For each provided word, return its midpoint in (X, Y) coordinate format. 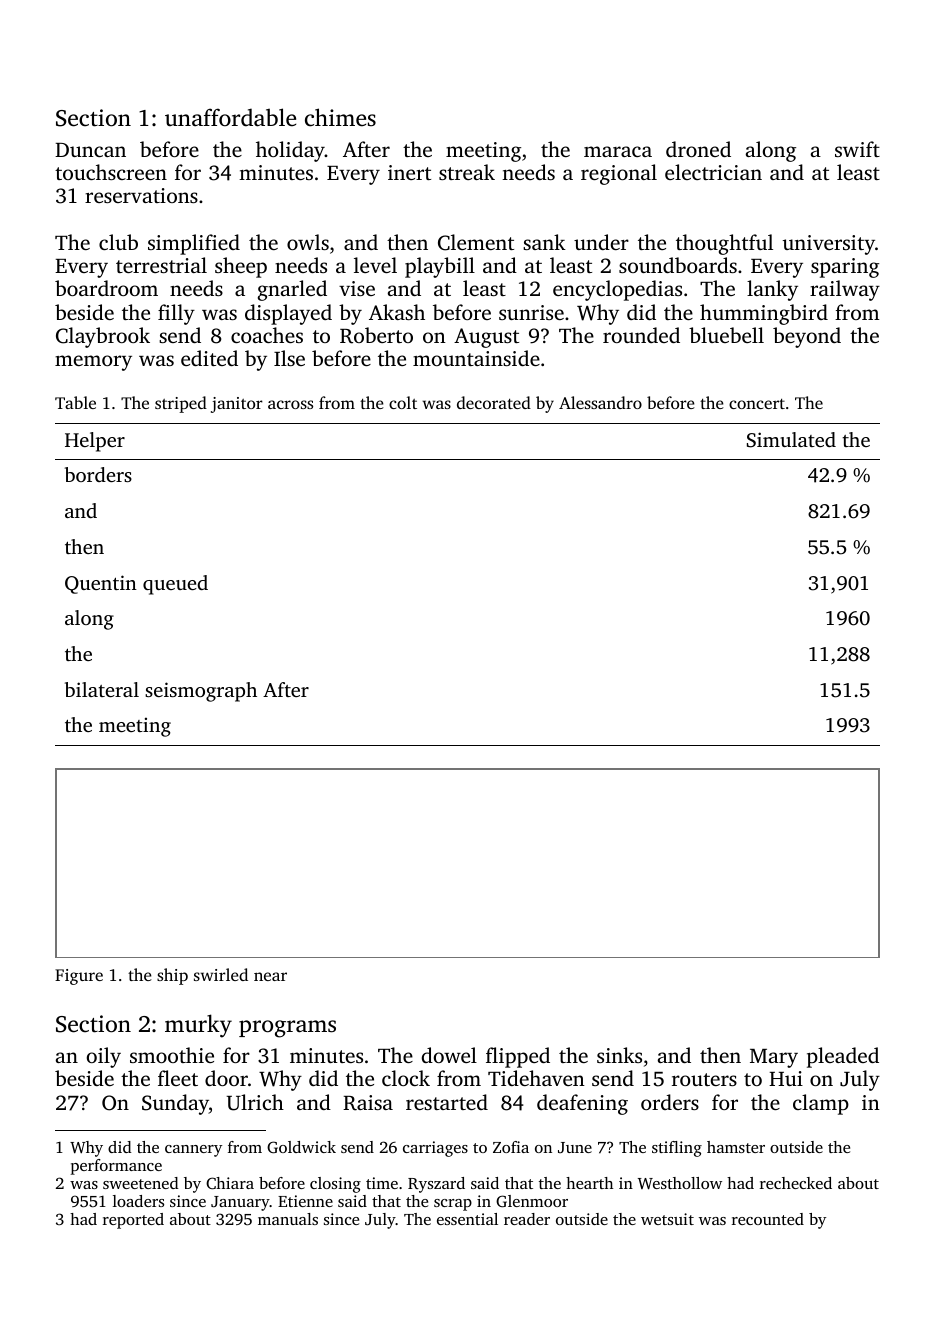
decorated (494, 402)
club (118, 242)
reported (133, 1221)
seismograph (201, 692)
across (290, 404)
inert (409, 172)
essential (467, 1219)
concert (757, 404)
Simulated (791, 440)
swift (857, 149)
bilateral (102, 689)
